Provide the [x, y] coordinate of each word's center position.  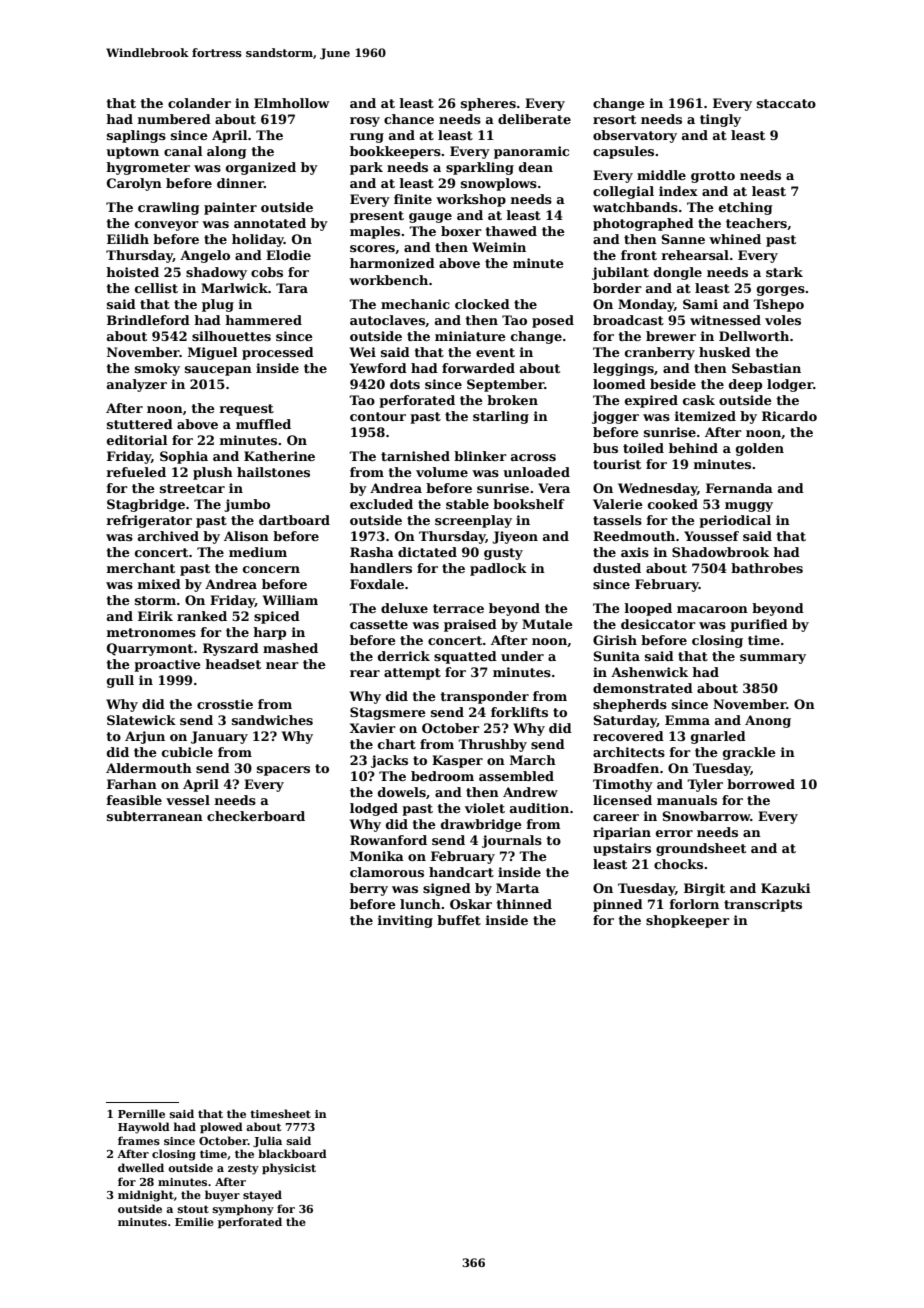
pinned [618, 905]
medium [258, 552]
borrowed [761, 784]
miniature [470, 336]
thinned [524, 904]
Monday [646, 305]
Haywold [144, 1128]
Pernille [141, 1113]
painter [230, 208]
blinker [480, 456]
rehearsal [695, 255]
